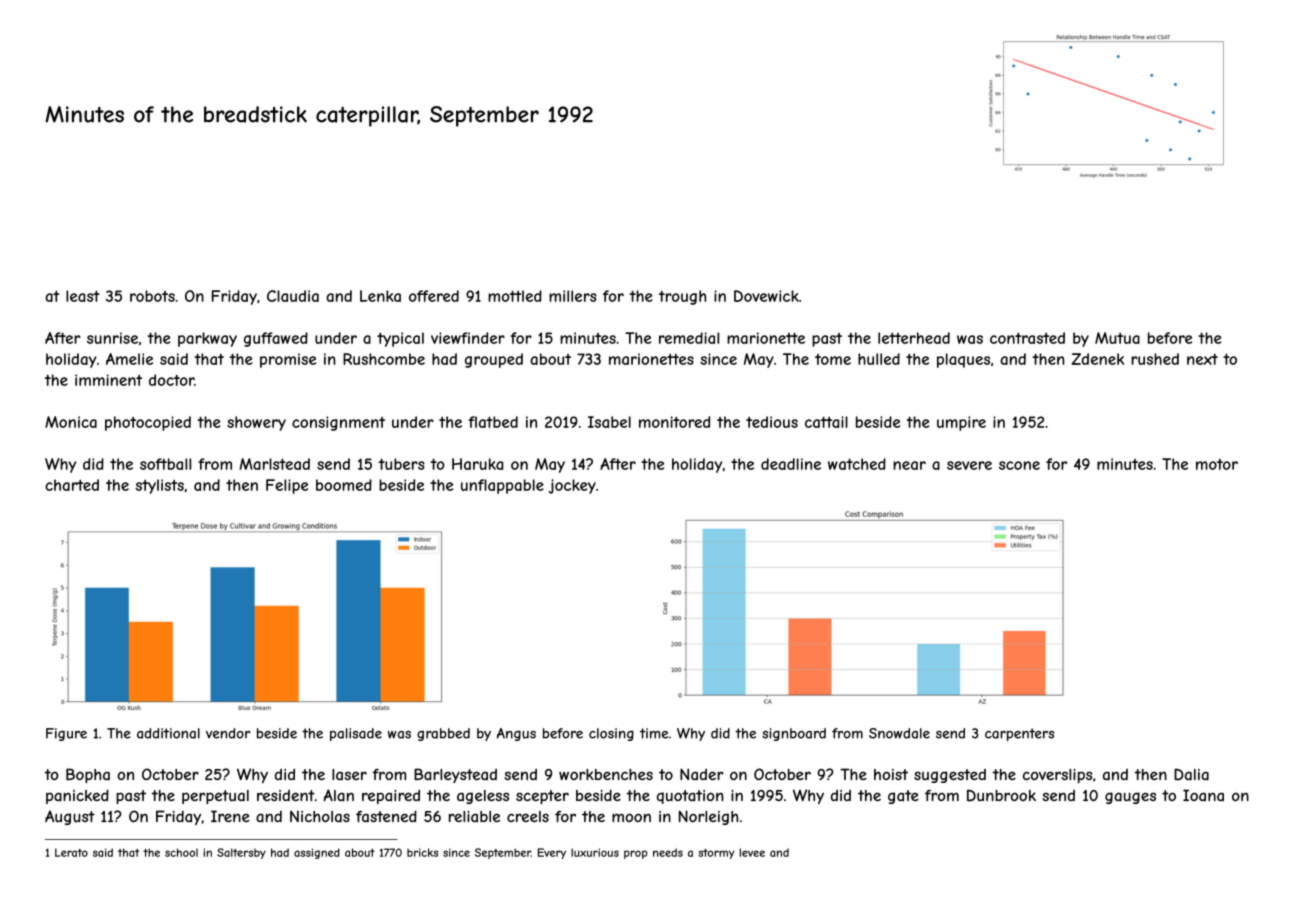 The width and height of the document is (1308, 924). Describe the element at coordinates (72, 485) in the document. I see `charted` at that location.
